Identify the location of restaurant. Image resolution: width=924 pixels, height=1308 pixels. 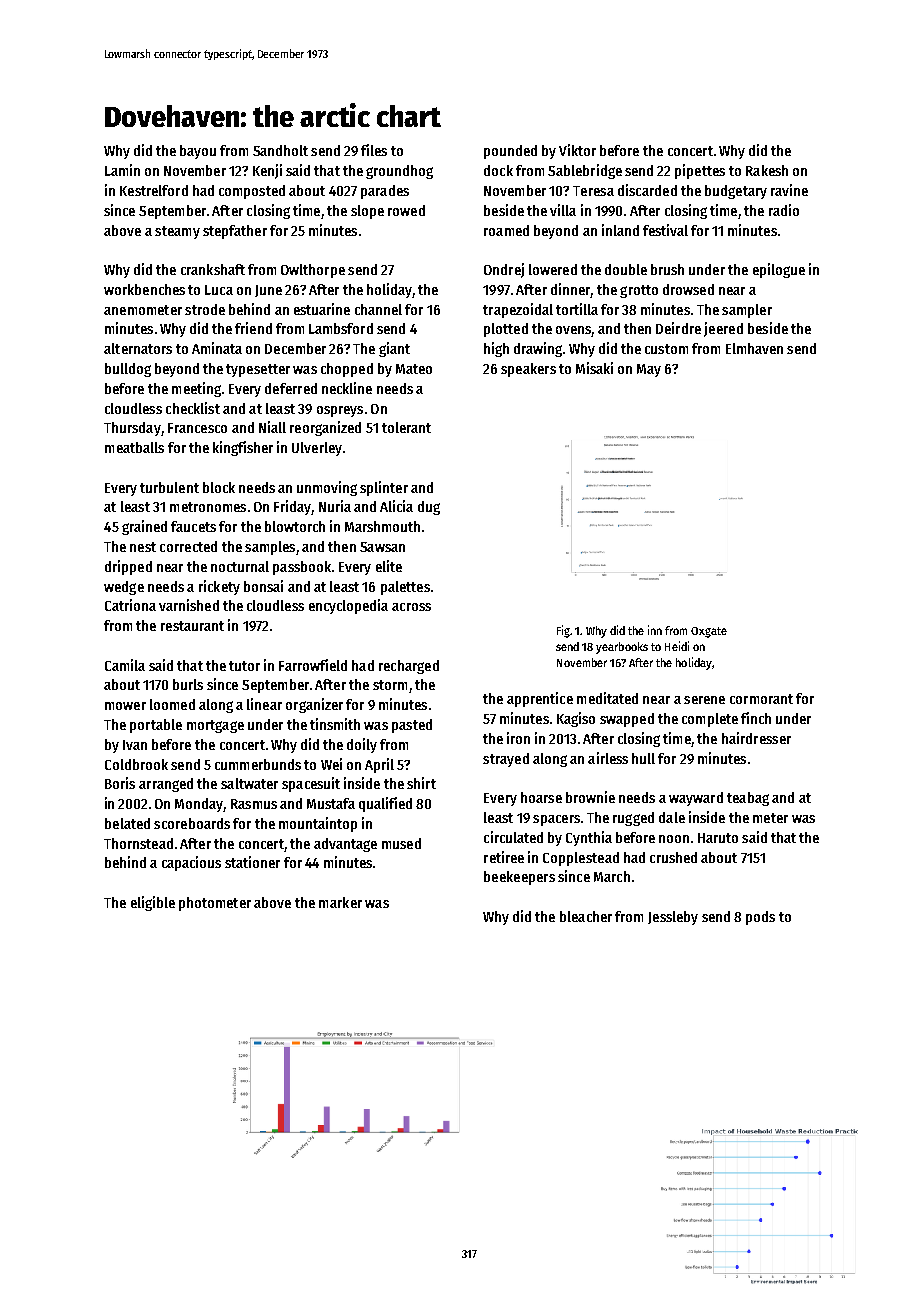
(192, 626).
